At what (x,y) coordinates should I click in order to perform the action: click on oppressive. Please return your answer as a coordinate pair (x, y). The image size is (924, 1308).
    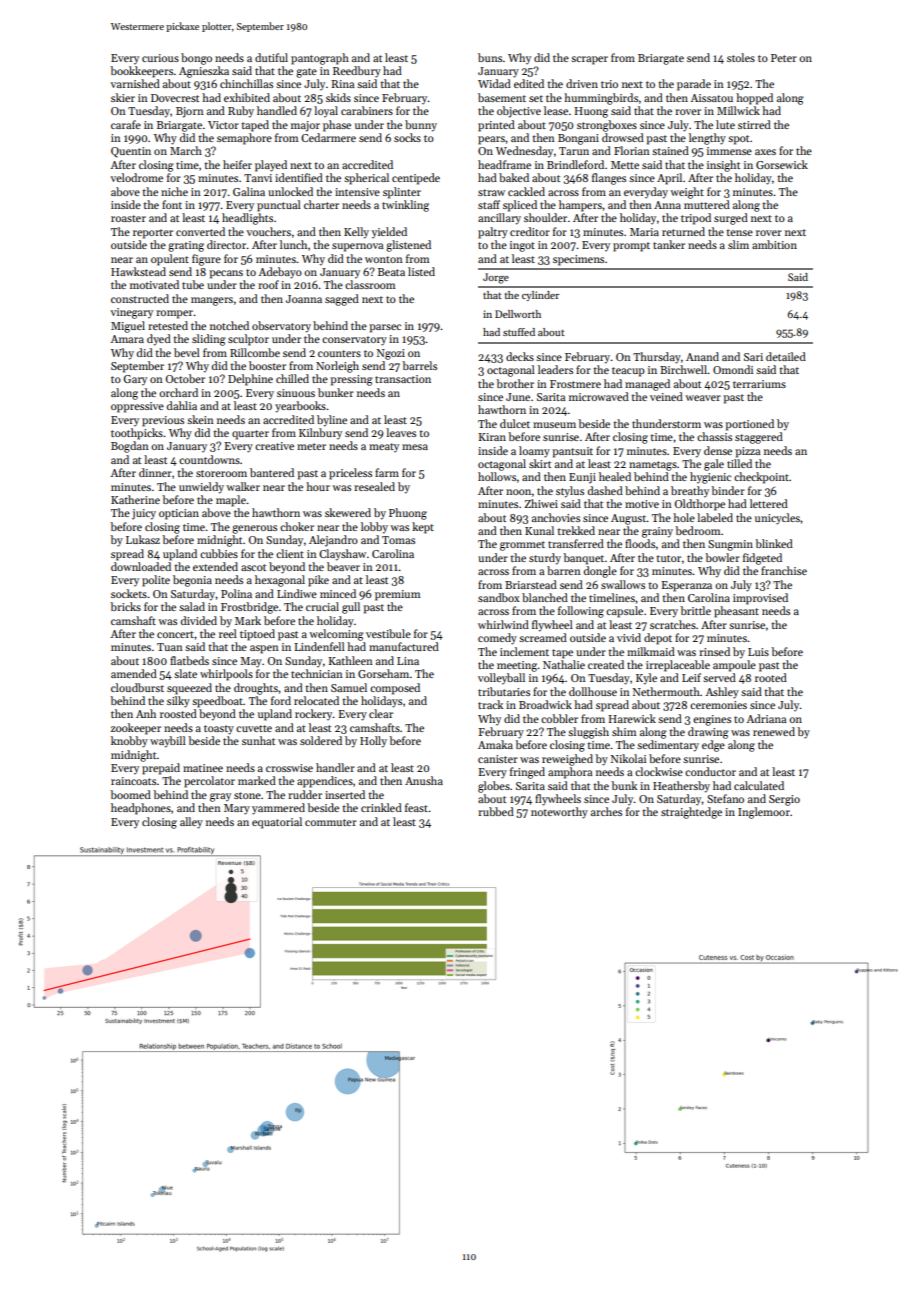
    Looking at the image, I should click on (137, 407).
